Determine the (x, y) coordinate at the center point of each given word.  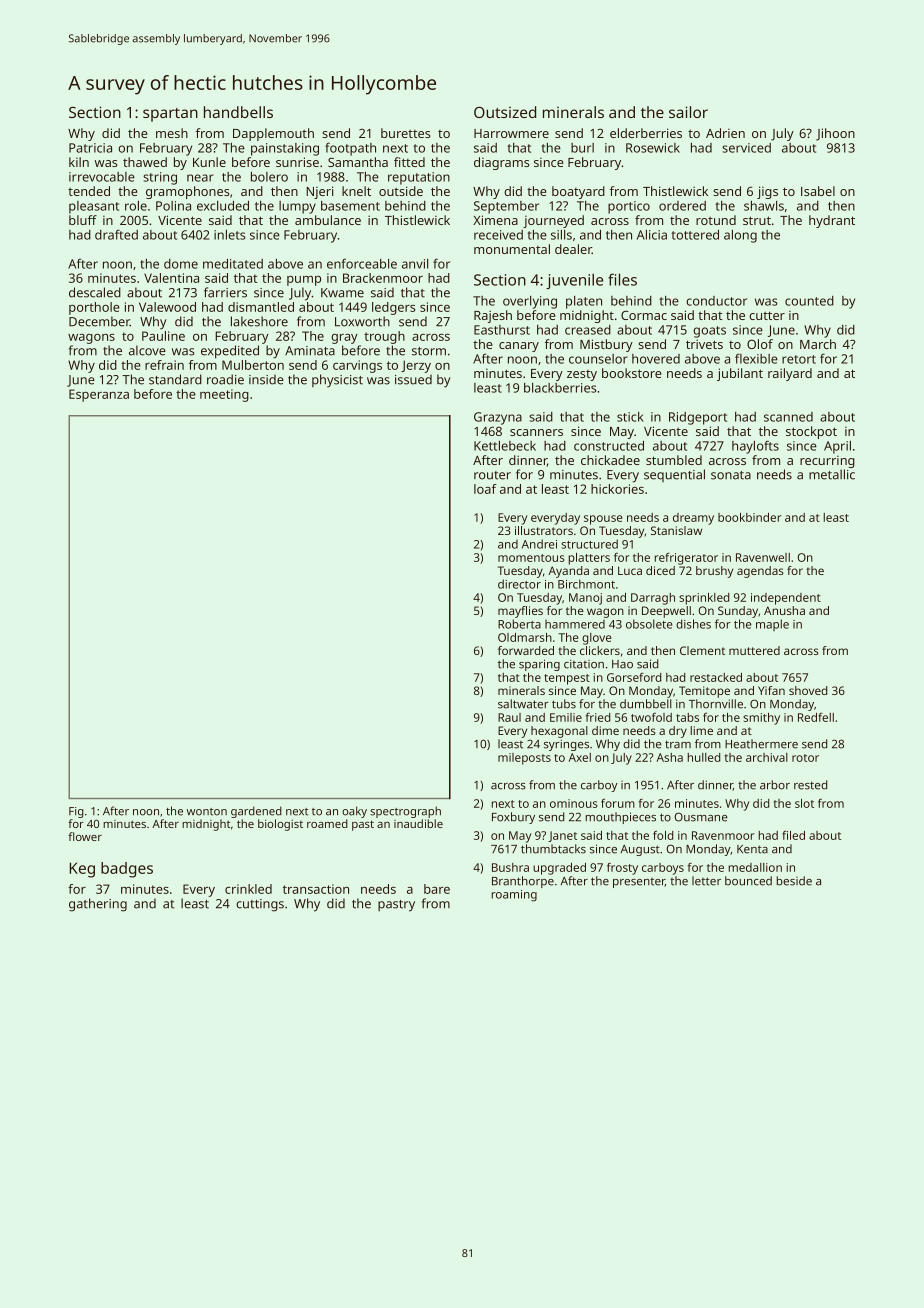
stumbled (674, 460)
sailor (688, 112)
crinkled (248, 889)
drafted (116, 234)
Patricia (90, 148)
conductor (716, 301)
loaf (485, 489)
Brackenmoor (383, 278)
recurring (827, 462)
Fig (76, 812)
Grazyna (498, 418)
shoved (808, 690)
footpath (350, 149)
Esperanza (99, 395)
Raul (509, 717)
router (492, 475)
